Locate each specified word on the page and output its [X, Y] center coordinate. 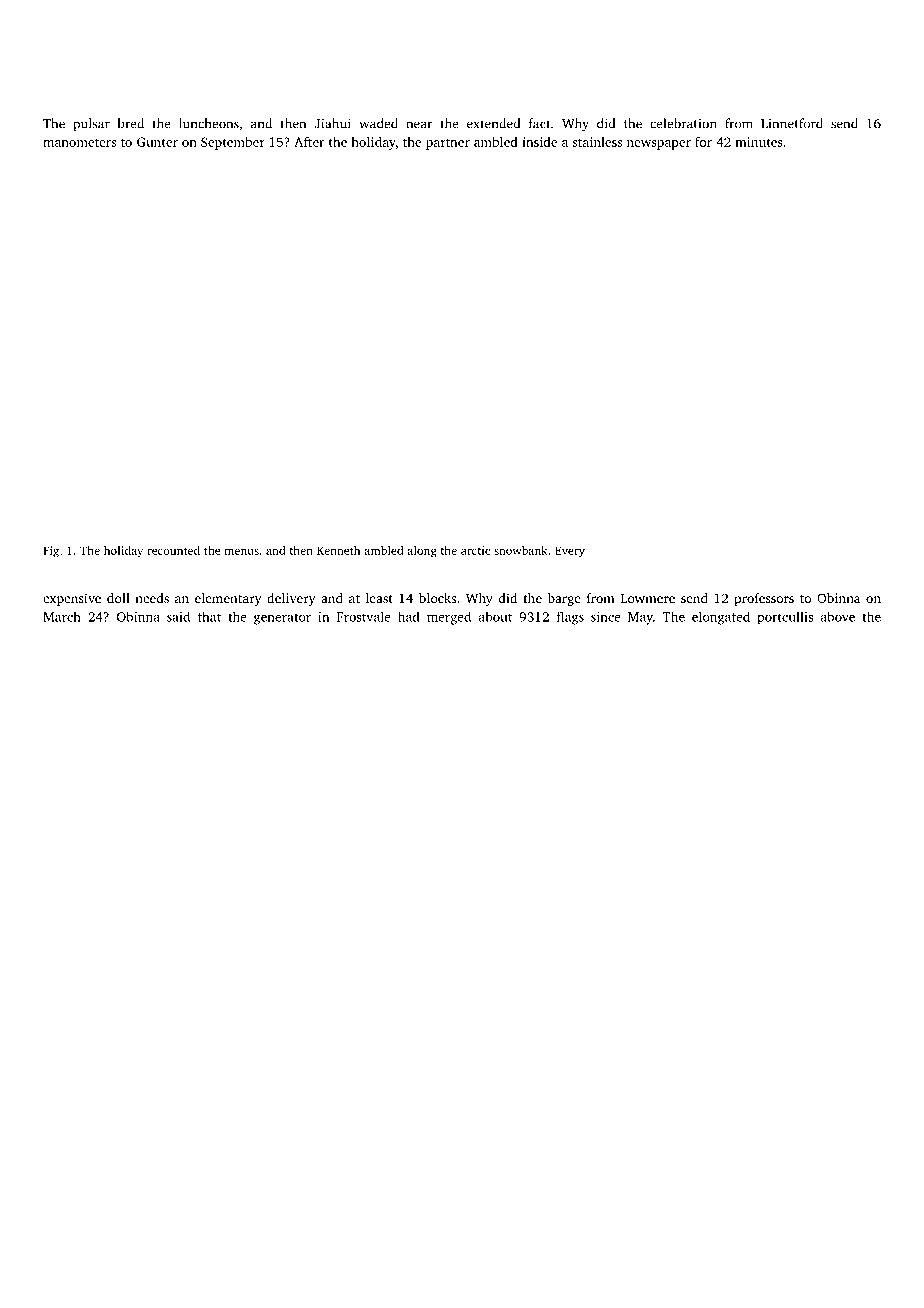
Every [570, 552]
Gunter [157, 142]
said [178, 616]
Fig [51, 552]
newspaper [659, 145]
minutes [759, 142]
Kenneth [338, 550]
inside [539, 142]
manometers [79, 142]
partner [448, 144]
